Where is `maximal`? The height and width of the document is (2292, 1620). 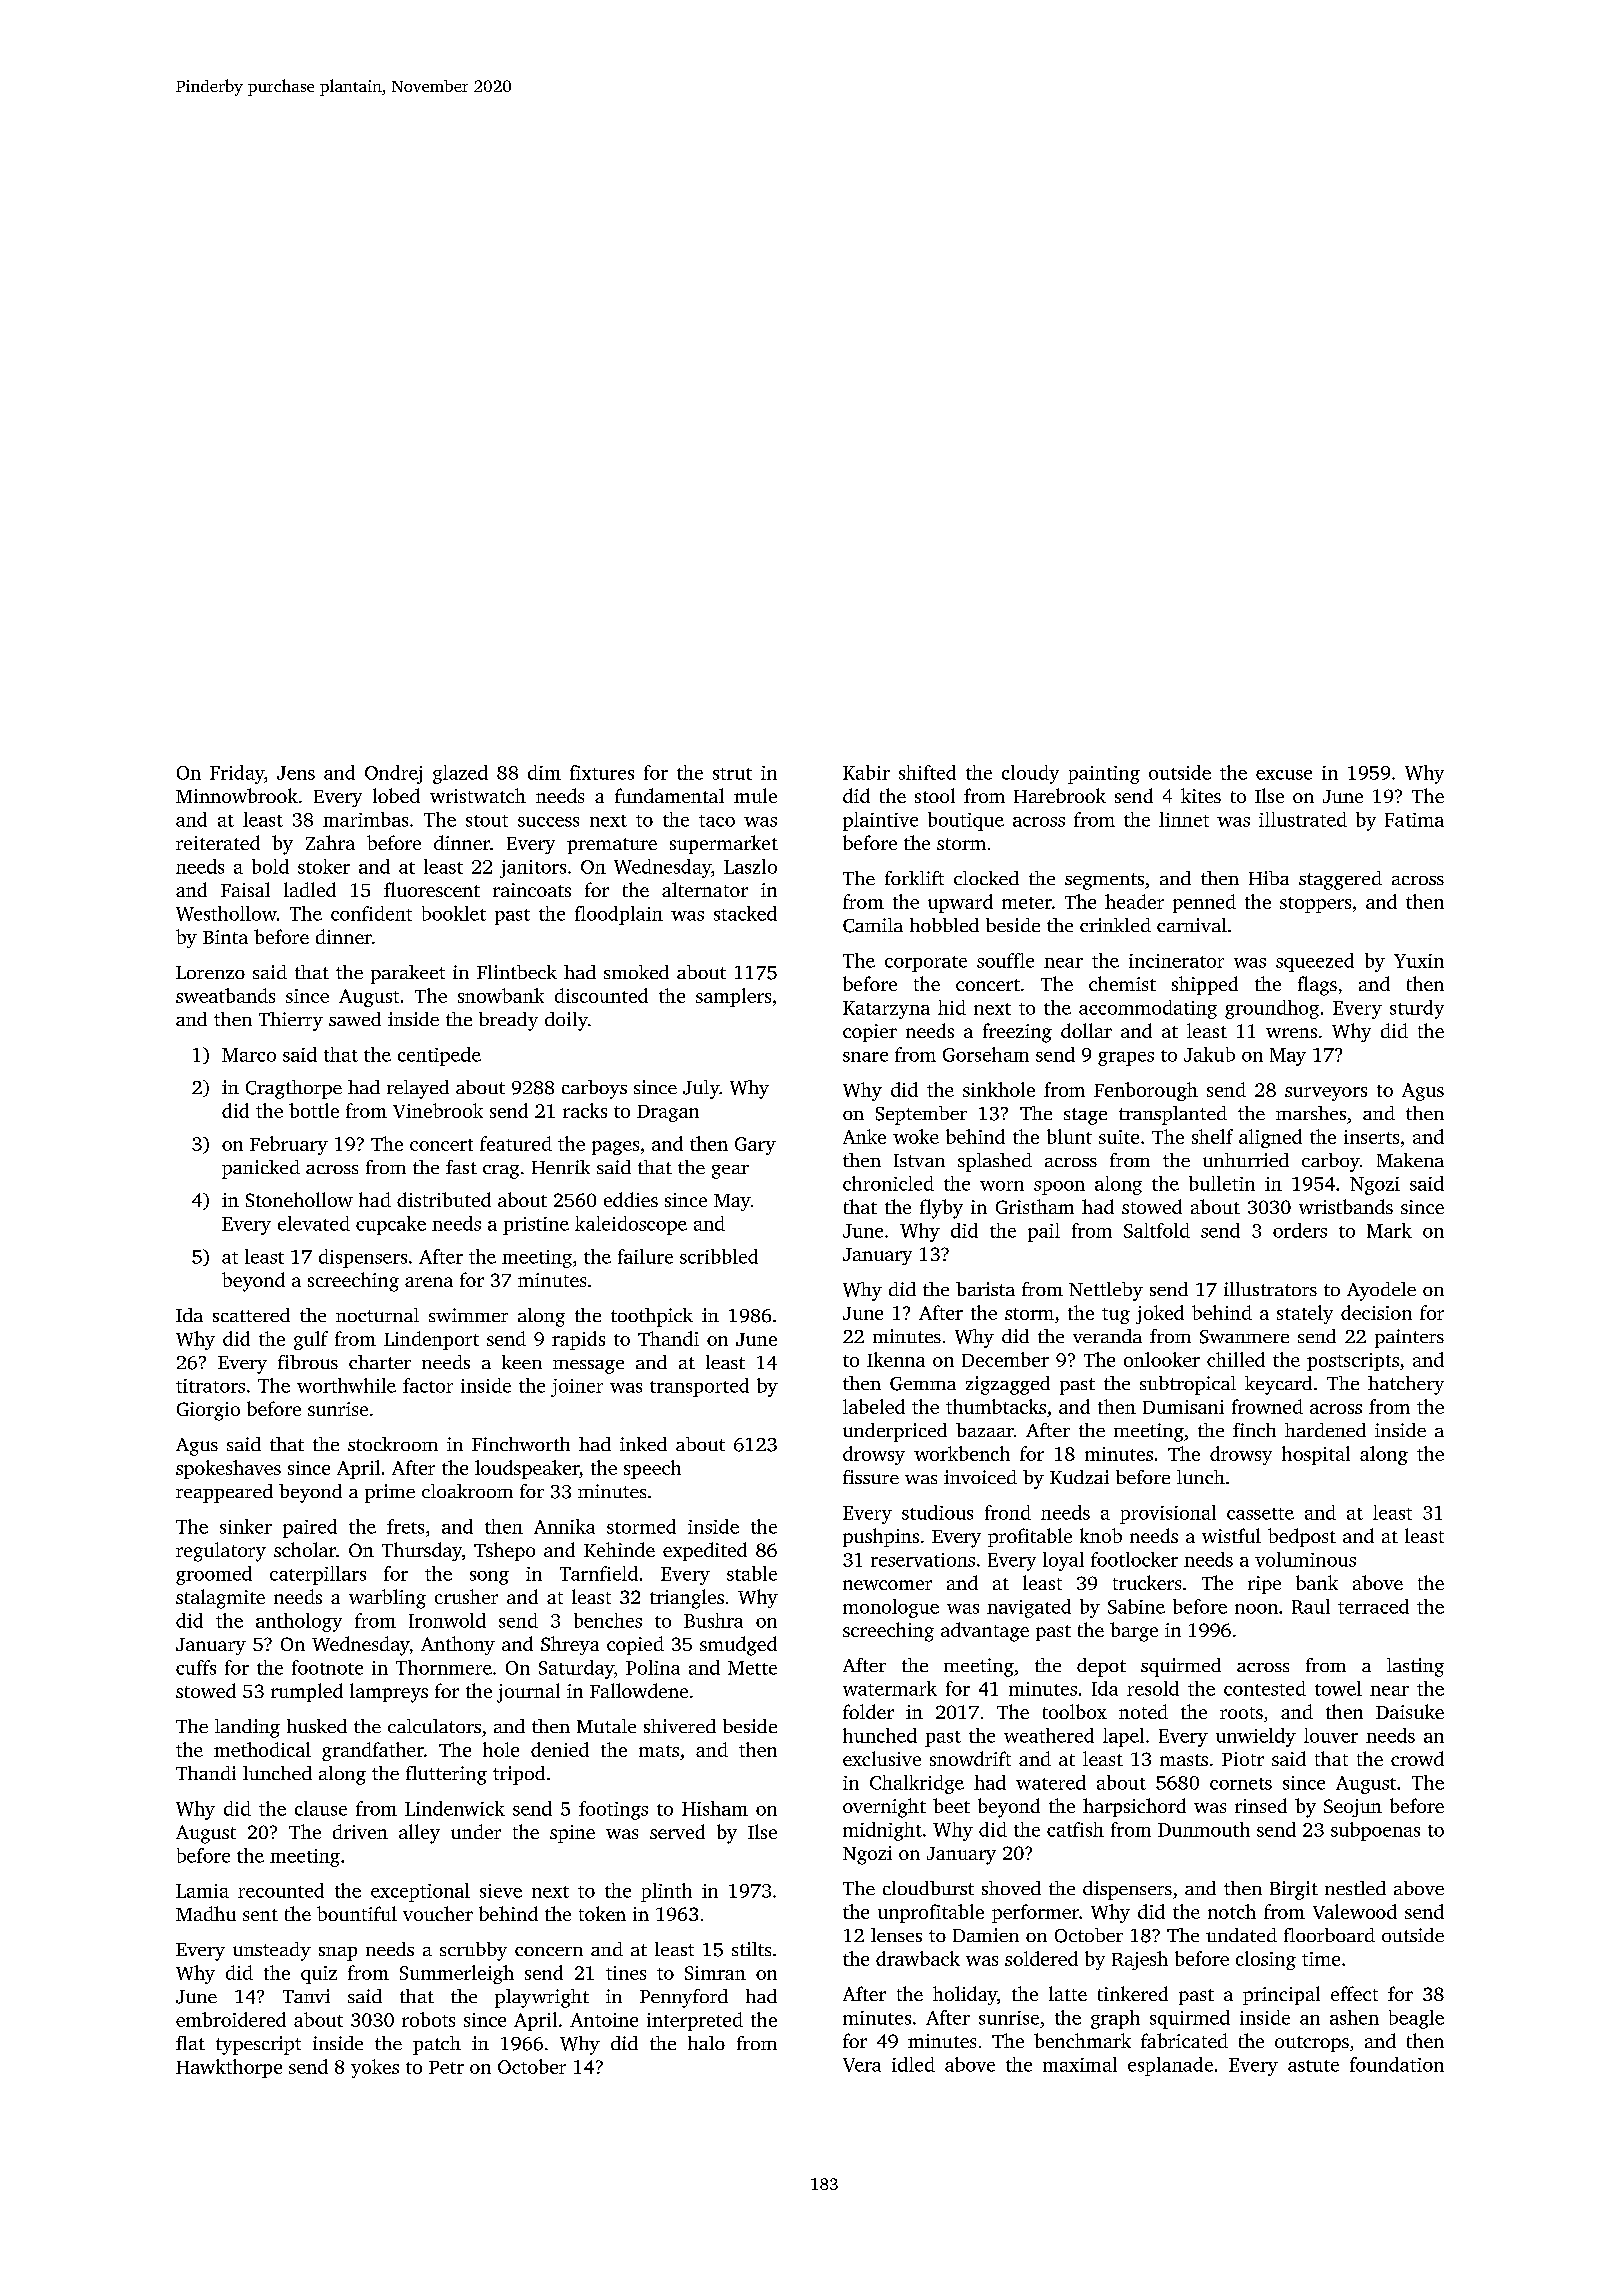 maximal is located at coordinates (1080, 2064).
